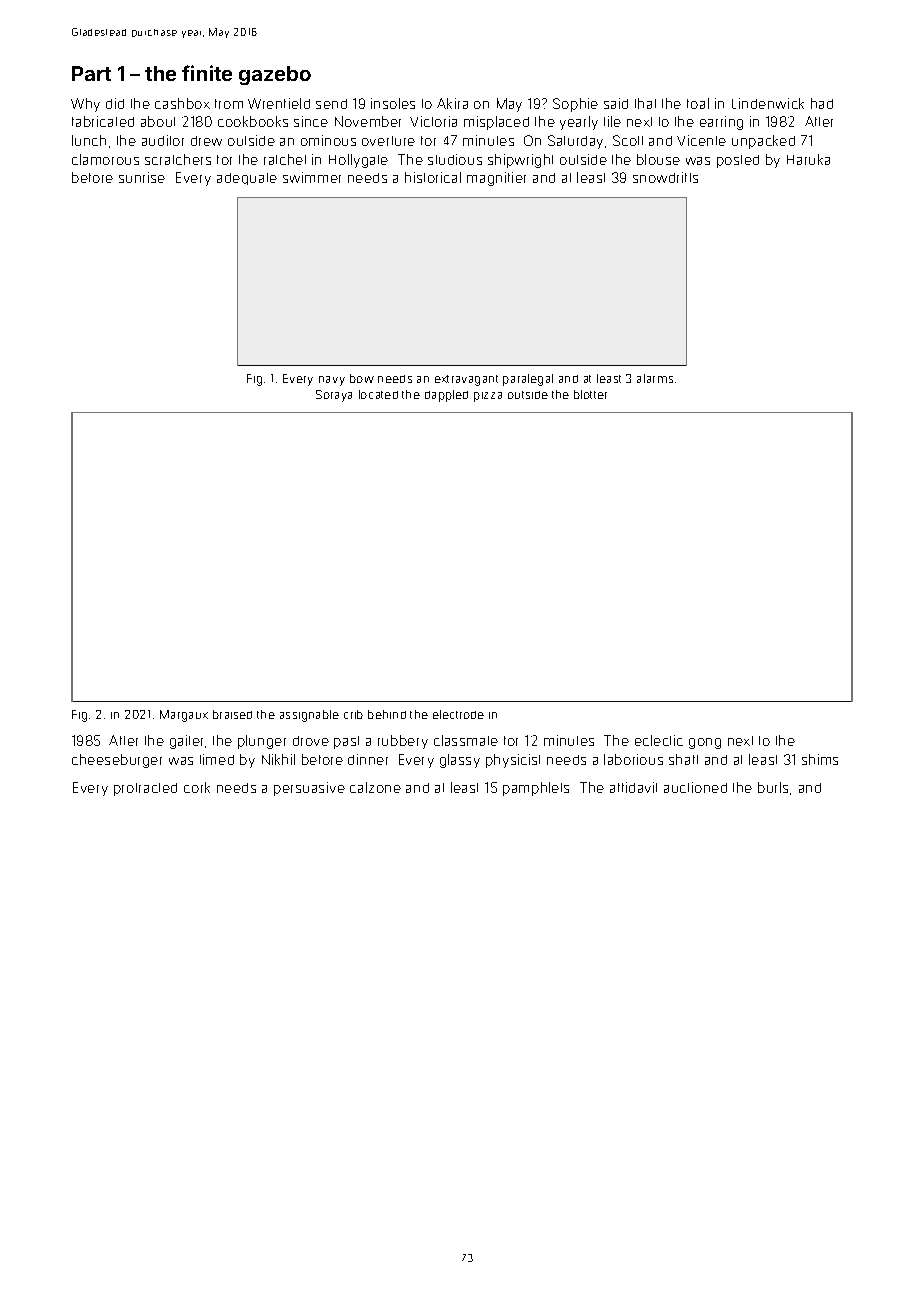 The image size is (924, 1308). Describe the element at coordinates (387, 714) in the document. I see `behind` at that location.
